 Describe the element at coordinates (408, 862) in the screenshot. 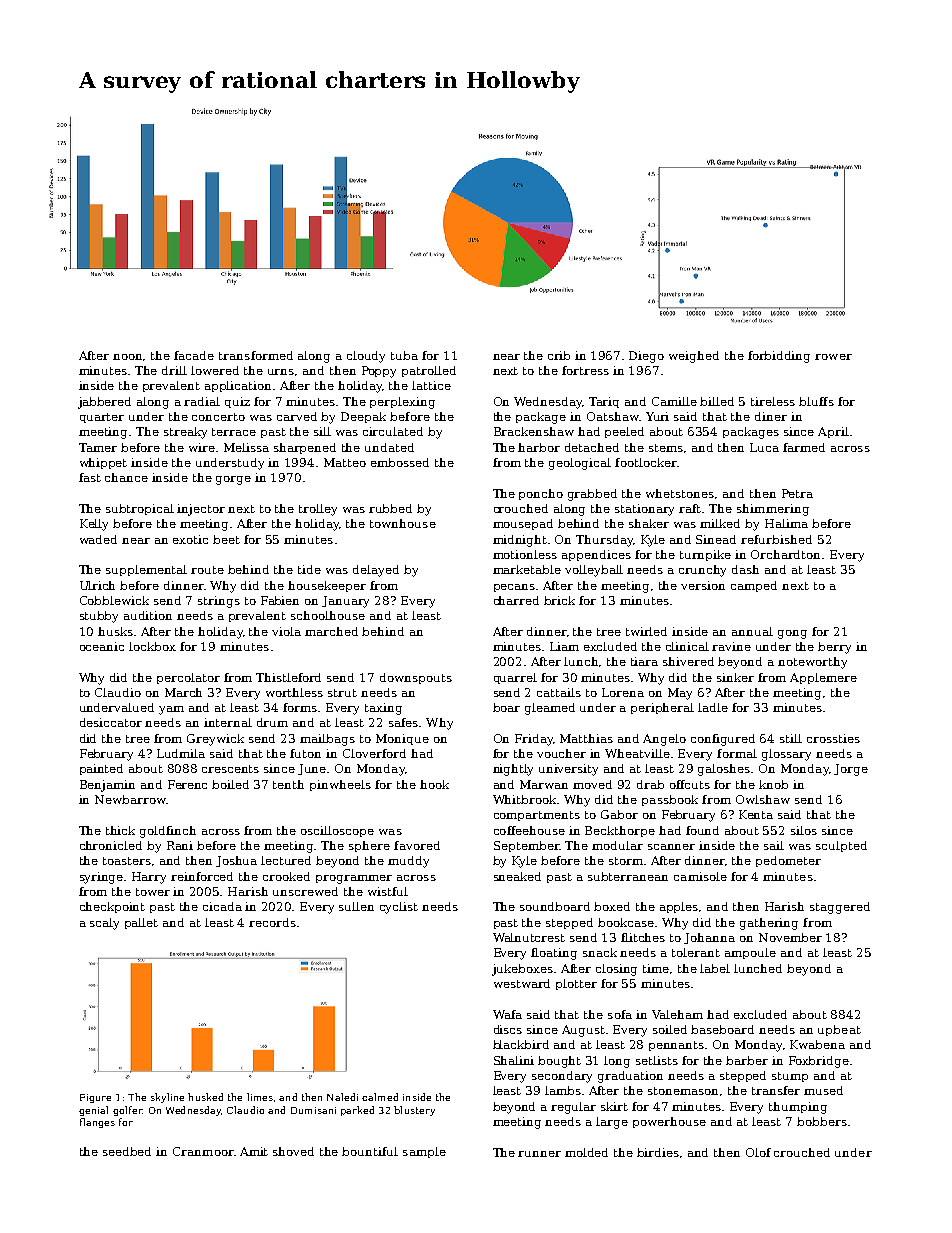

I see `muddy` at that location.
